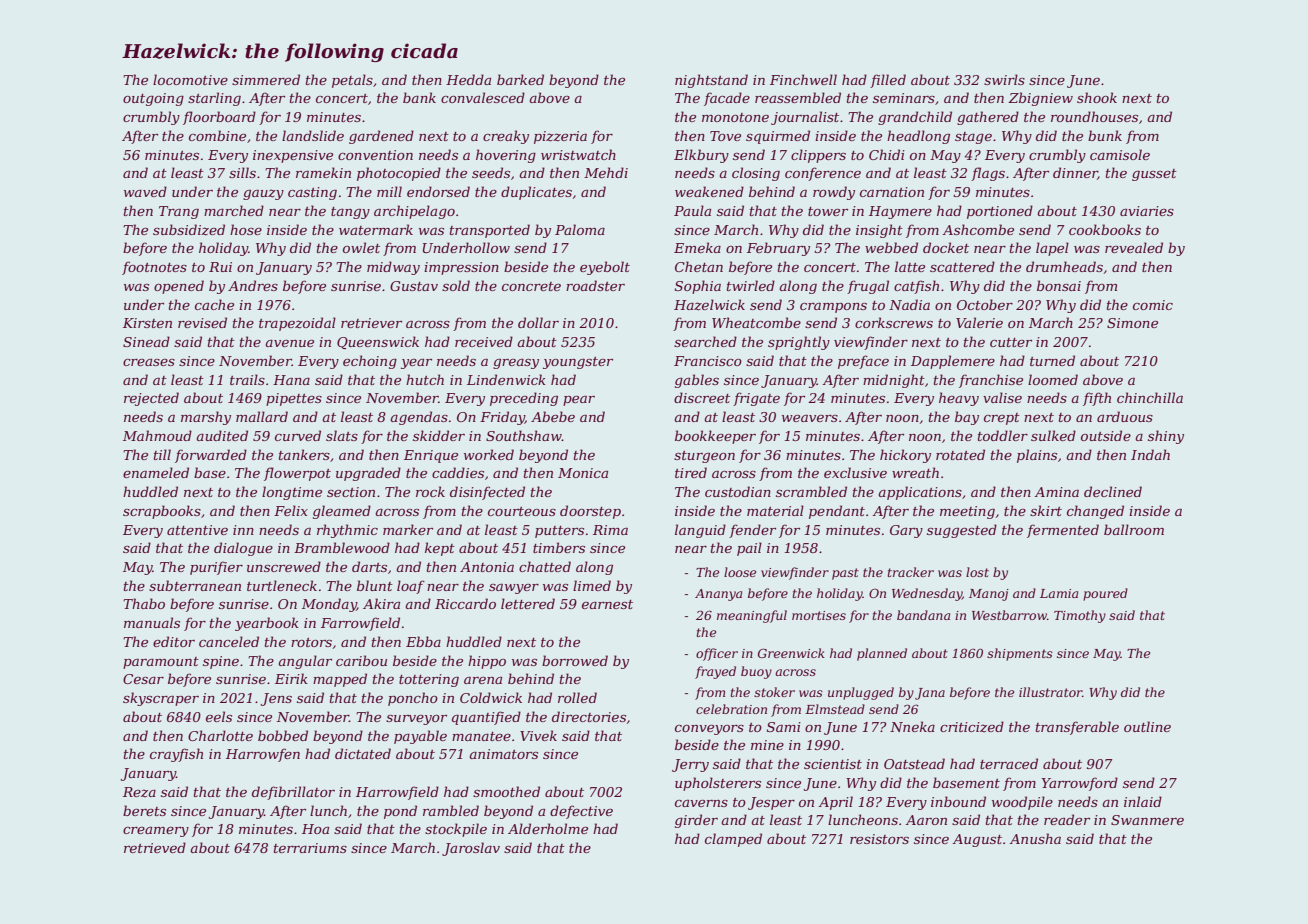  I want to click on gleamed, so click(342, 512).
